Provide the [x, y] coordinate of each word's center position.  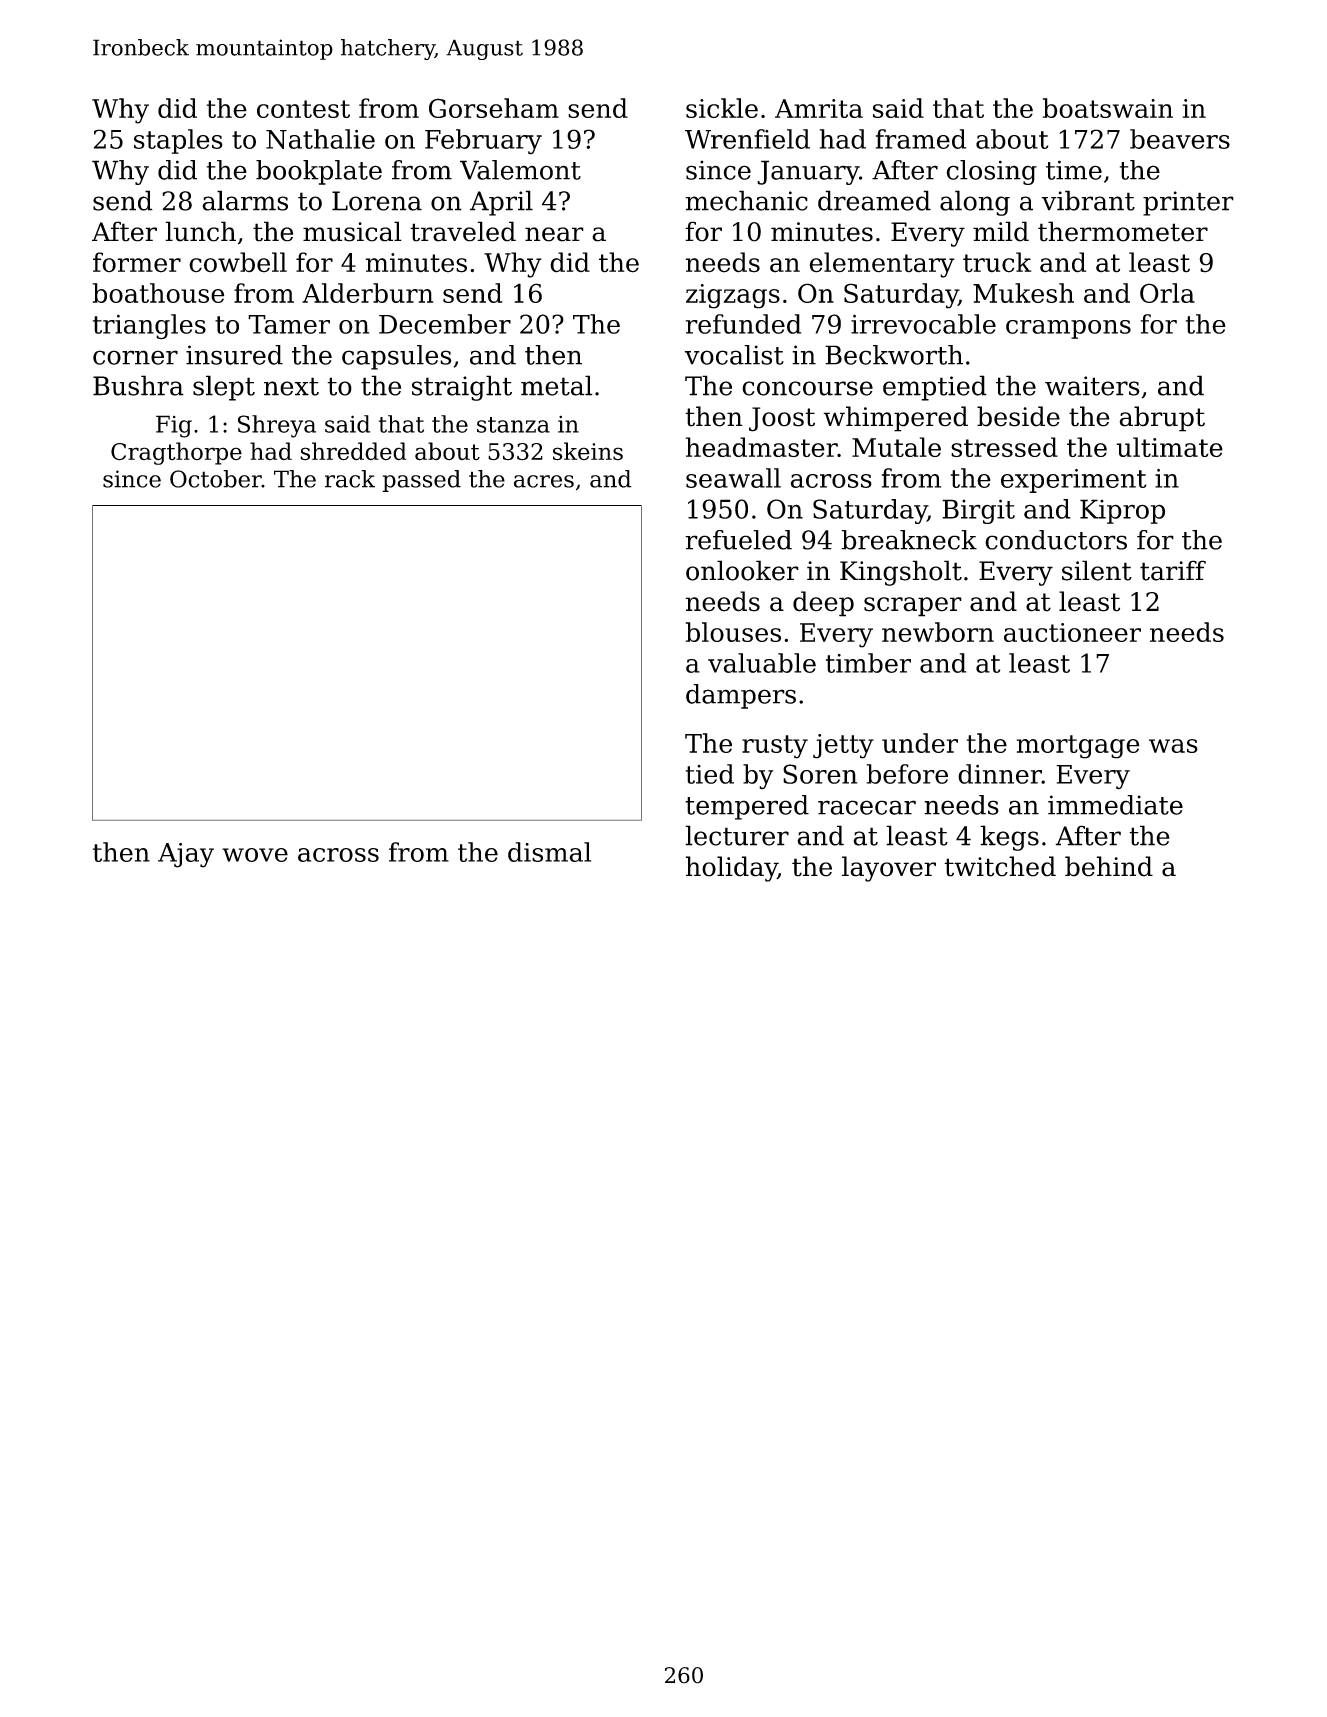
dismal [549, 852]
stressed [1004, 447]
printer [1188, 203]
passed [421, 481]
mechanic [746, 200]
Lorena [377, 201]
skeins [588, 451]
